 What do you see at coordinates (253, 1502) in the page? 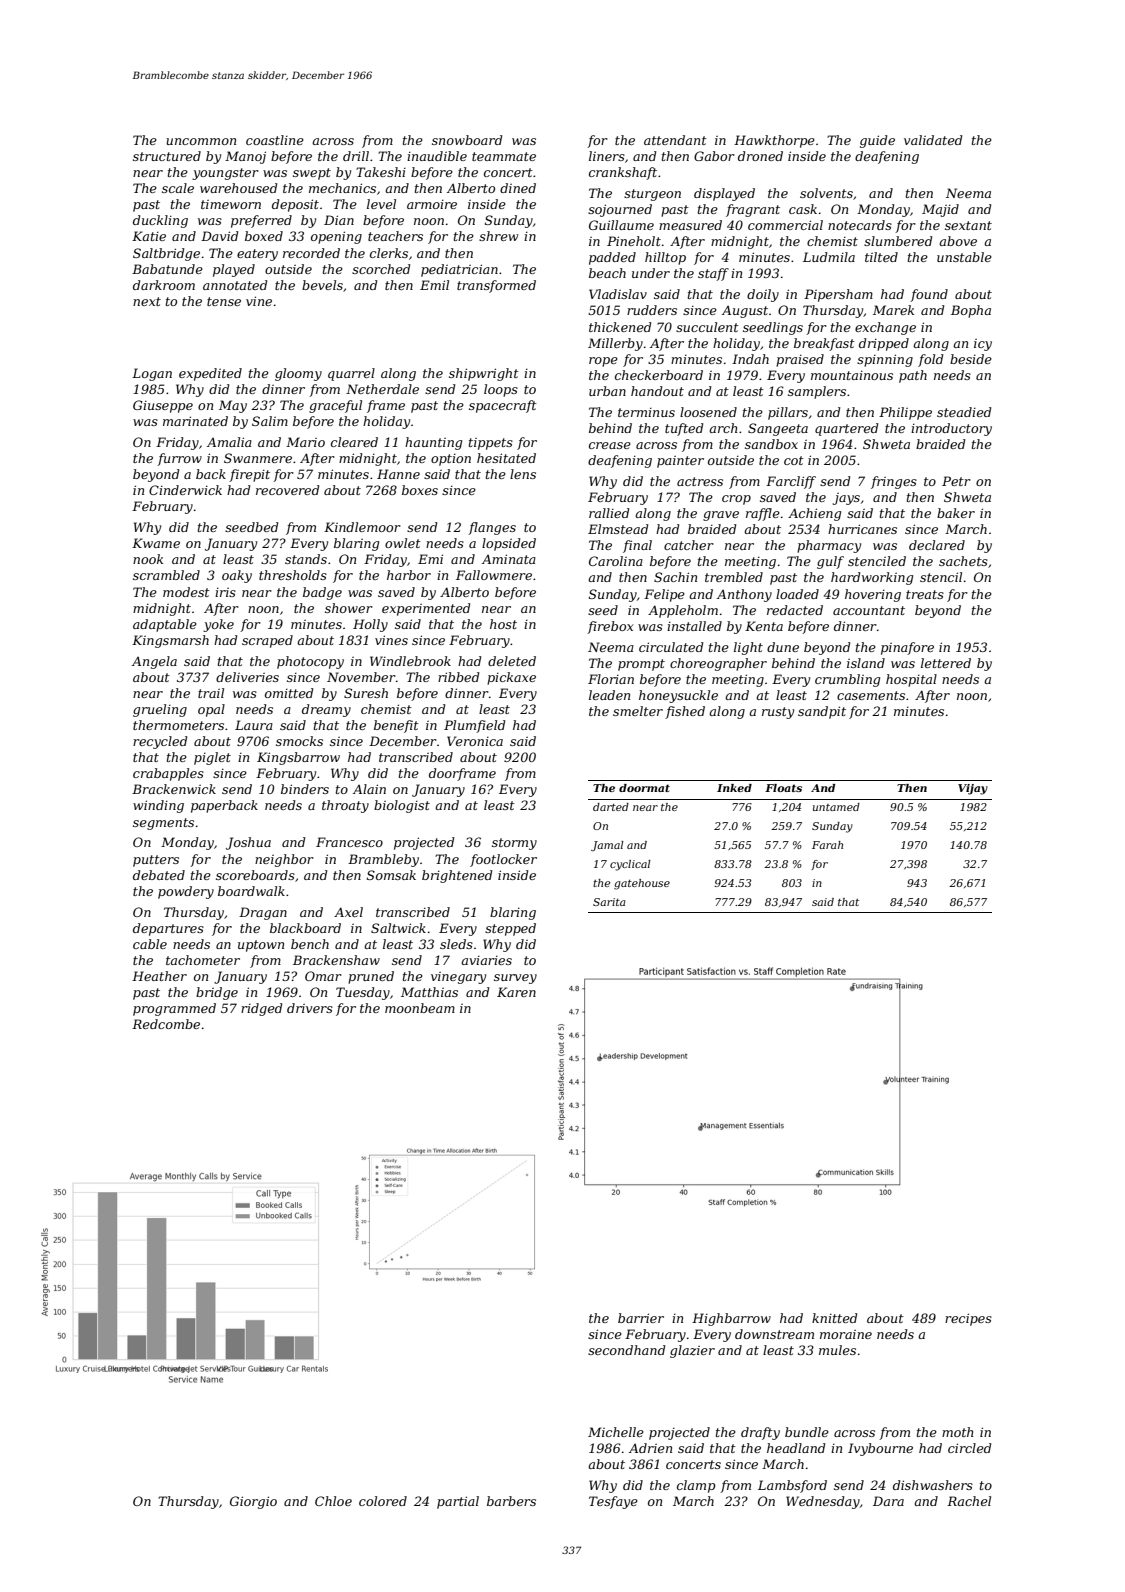
I see `Giorgio` at bounding box center [253, 1502].
